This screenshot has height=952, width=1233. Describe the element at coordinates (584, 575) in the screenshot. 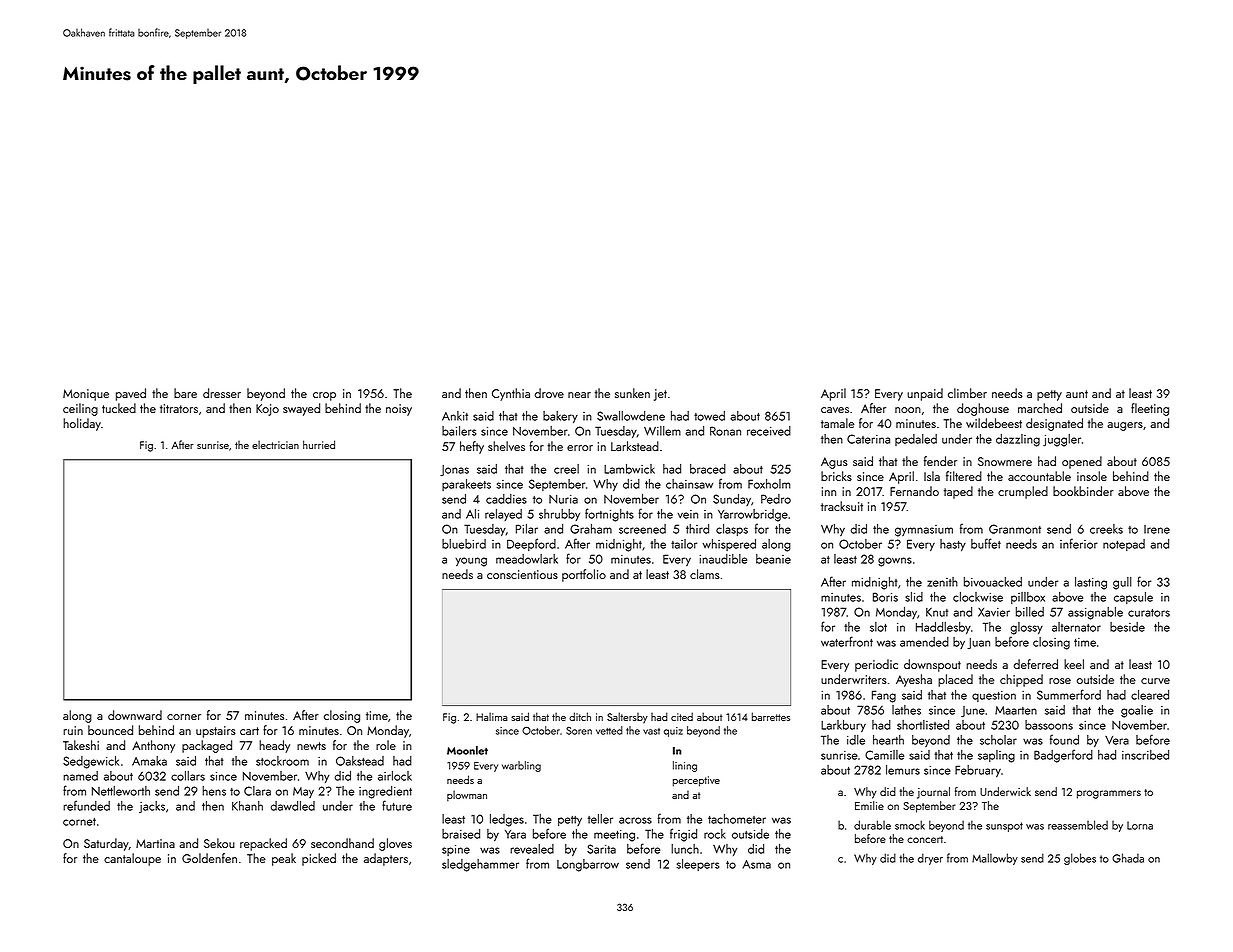

I see `portfolio` at that location.
